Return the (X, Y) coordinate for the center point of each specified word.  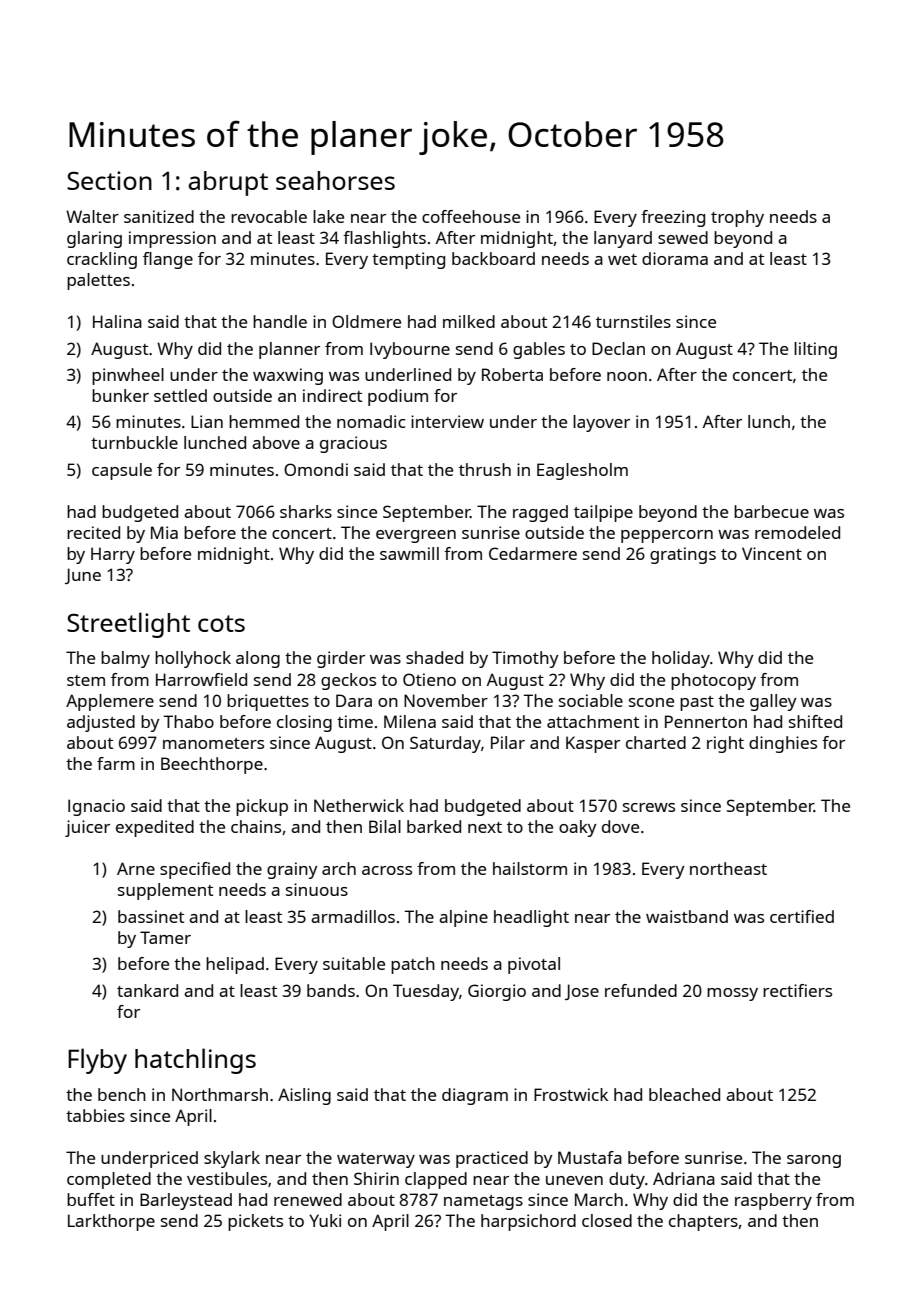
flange (168, 260)
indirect (332, 395)
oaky (578, 828)
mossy (732, 994)
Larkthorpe (111, 1222)
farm (116, 763)
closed (607, 1220)
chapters (703, 1222)
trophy (737, 218)
